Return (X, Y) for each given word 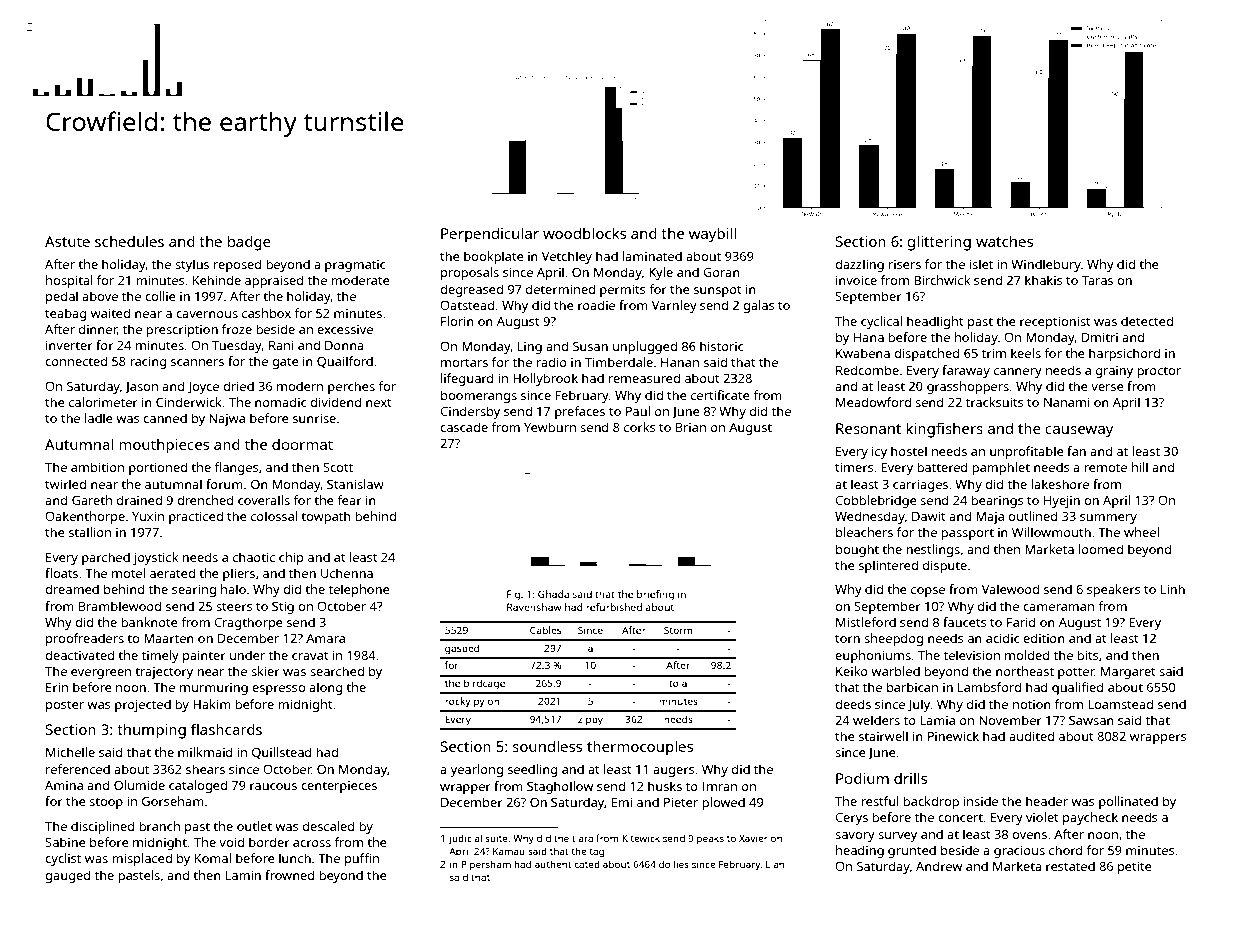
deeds (853, 704)
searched (337, 671)
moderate (360, 280)
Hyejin (1062, 501)
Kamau (509, 851)
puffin (362, 859)
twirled (65, 484)
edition (1044, 638)
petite (1135, 867)
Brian (691, 427)
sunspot (718, 291)
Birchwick (942, 280)
